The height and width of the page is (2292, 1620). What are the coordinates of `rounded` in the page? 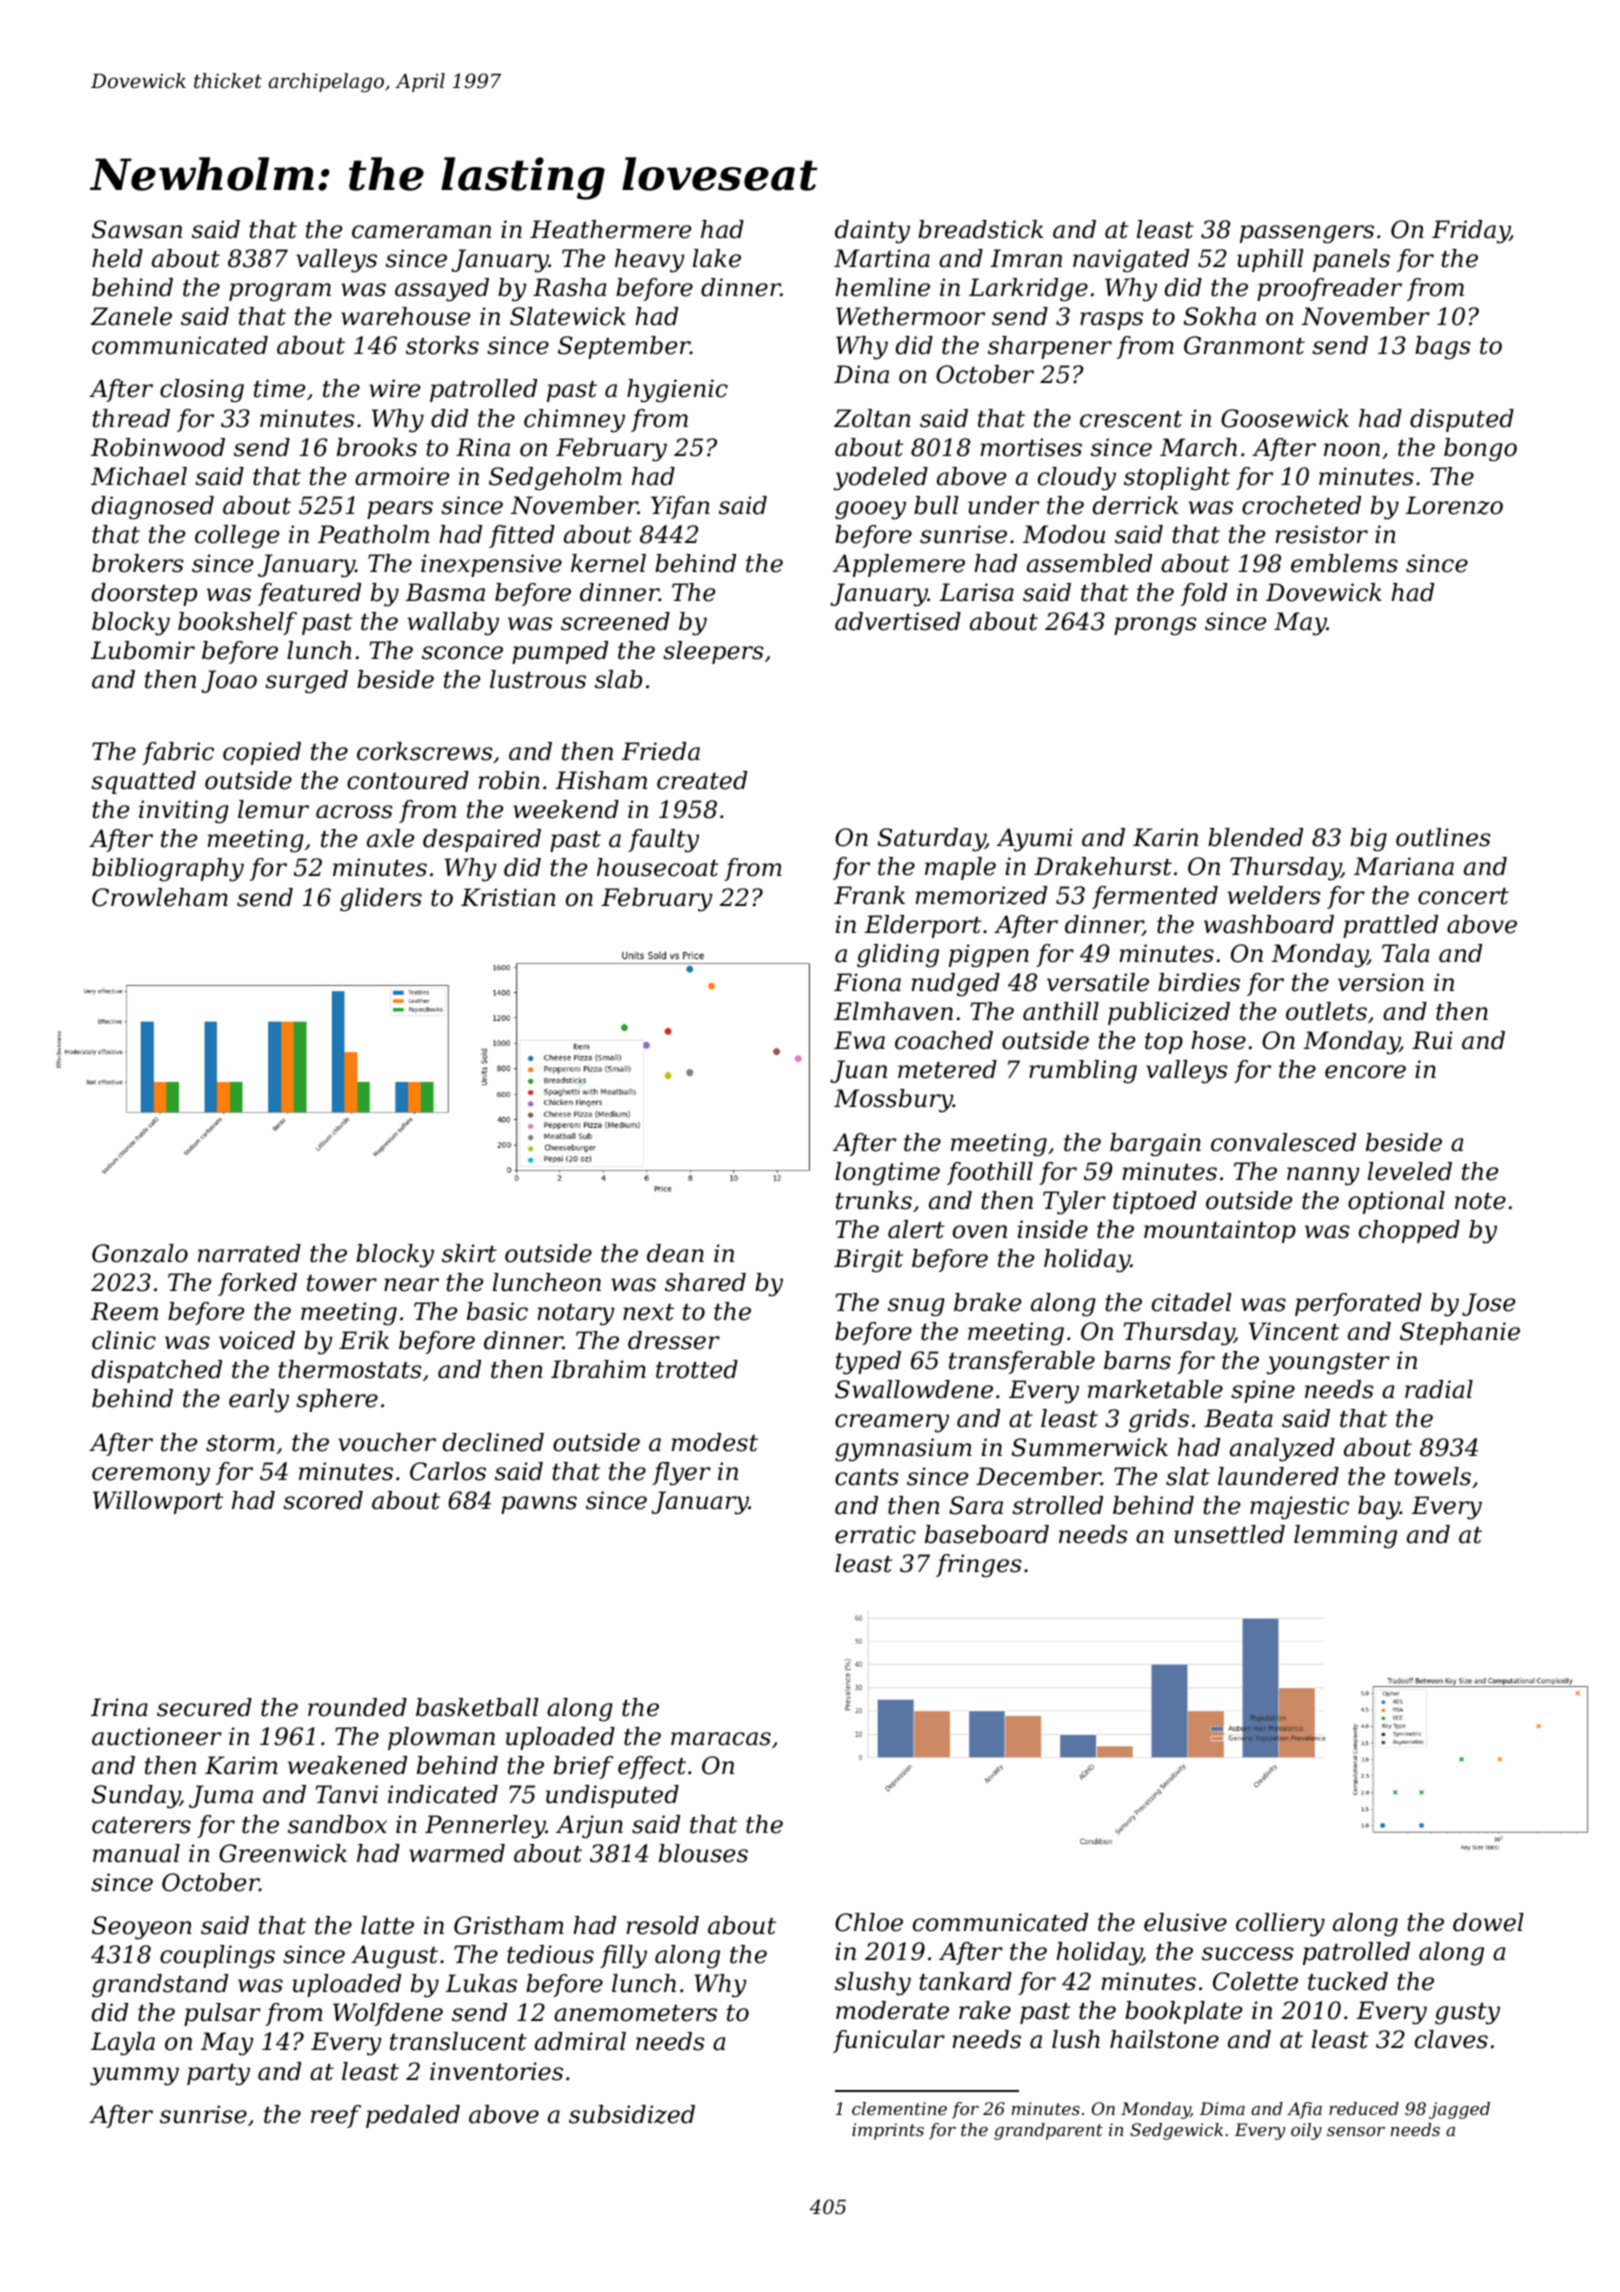 It's located at (357, 1707).
